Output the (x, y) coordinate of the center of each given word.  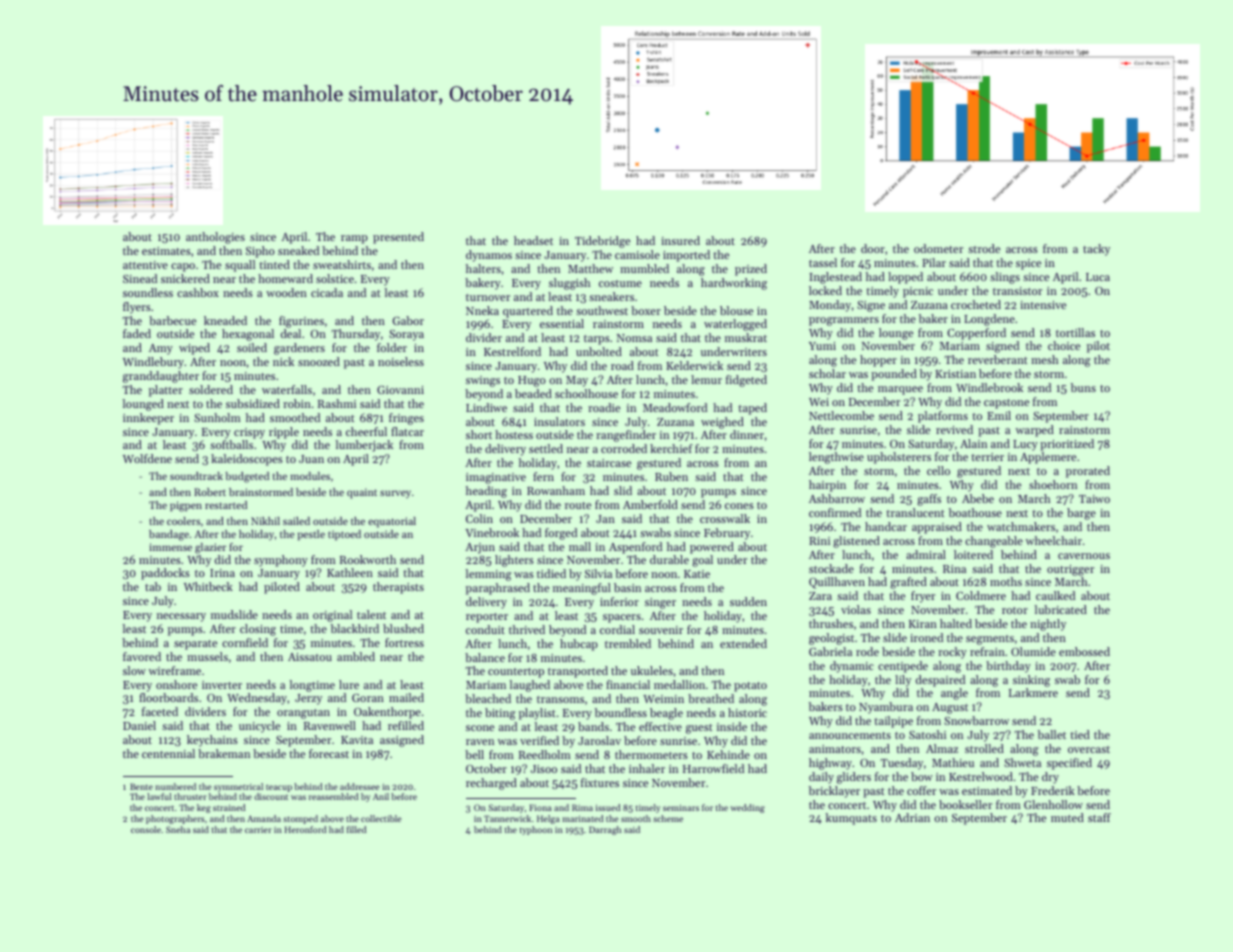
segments (990, 640)
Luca (1098, 277)
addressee (359, 786)
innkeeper (148, 419)
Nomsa (634, 338)
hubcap (579, 645)
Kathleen (350, 572)
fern (543, 476)
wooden (286, 292)
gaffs (929, 500)
